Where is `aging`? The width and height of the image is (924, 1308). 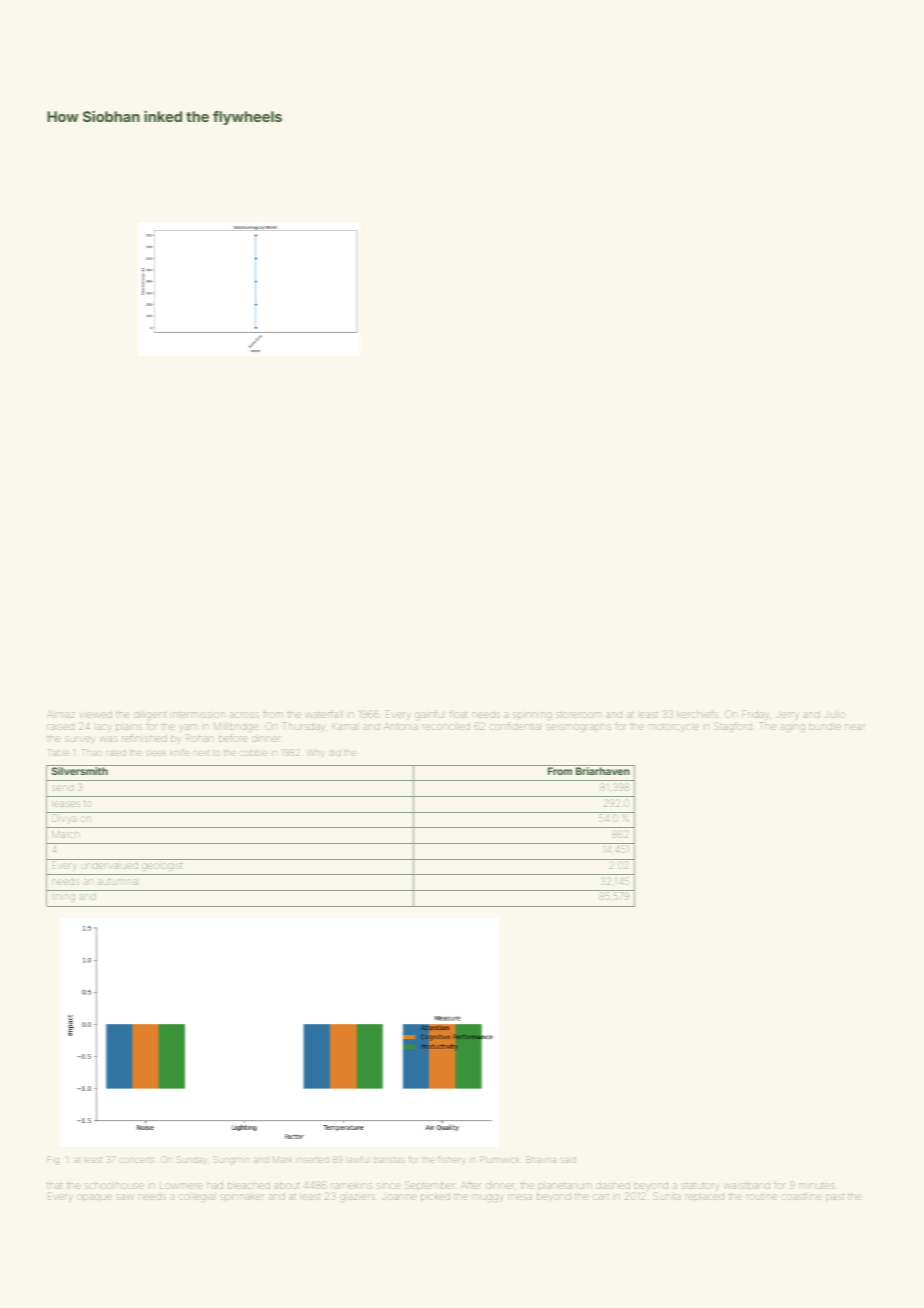 aging is located at coordinates (793, 728).
